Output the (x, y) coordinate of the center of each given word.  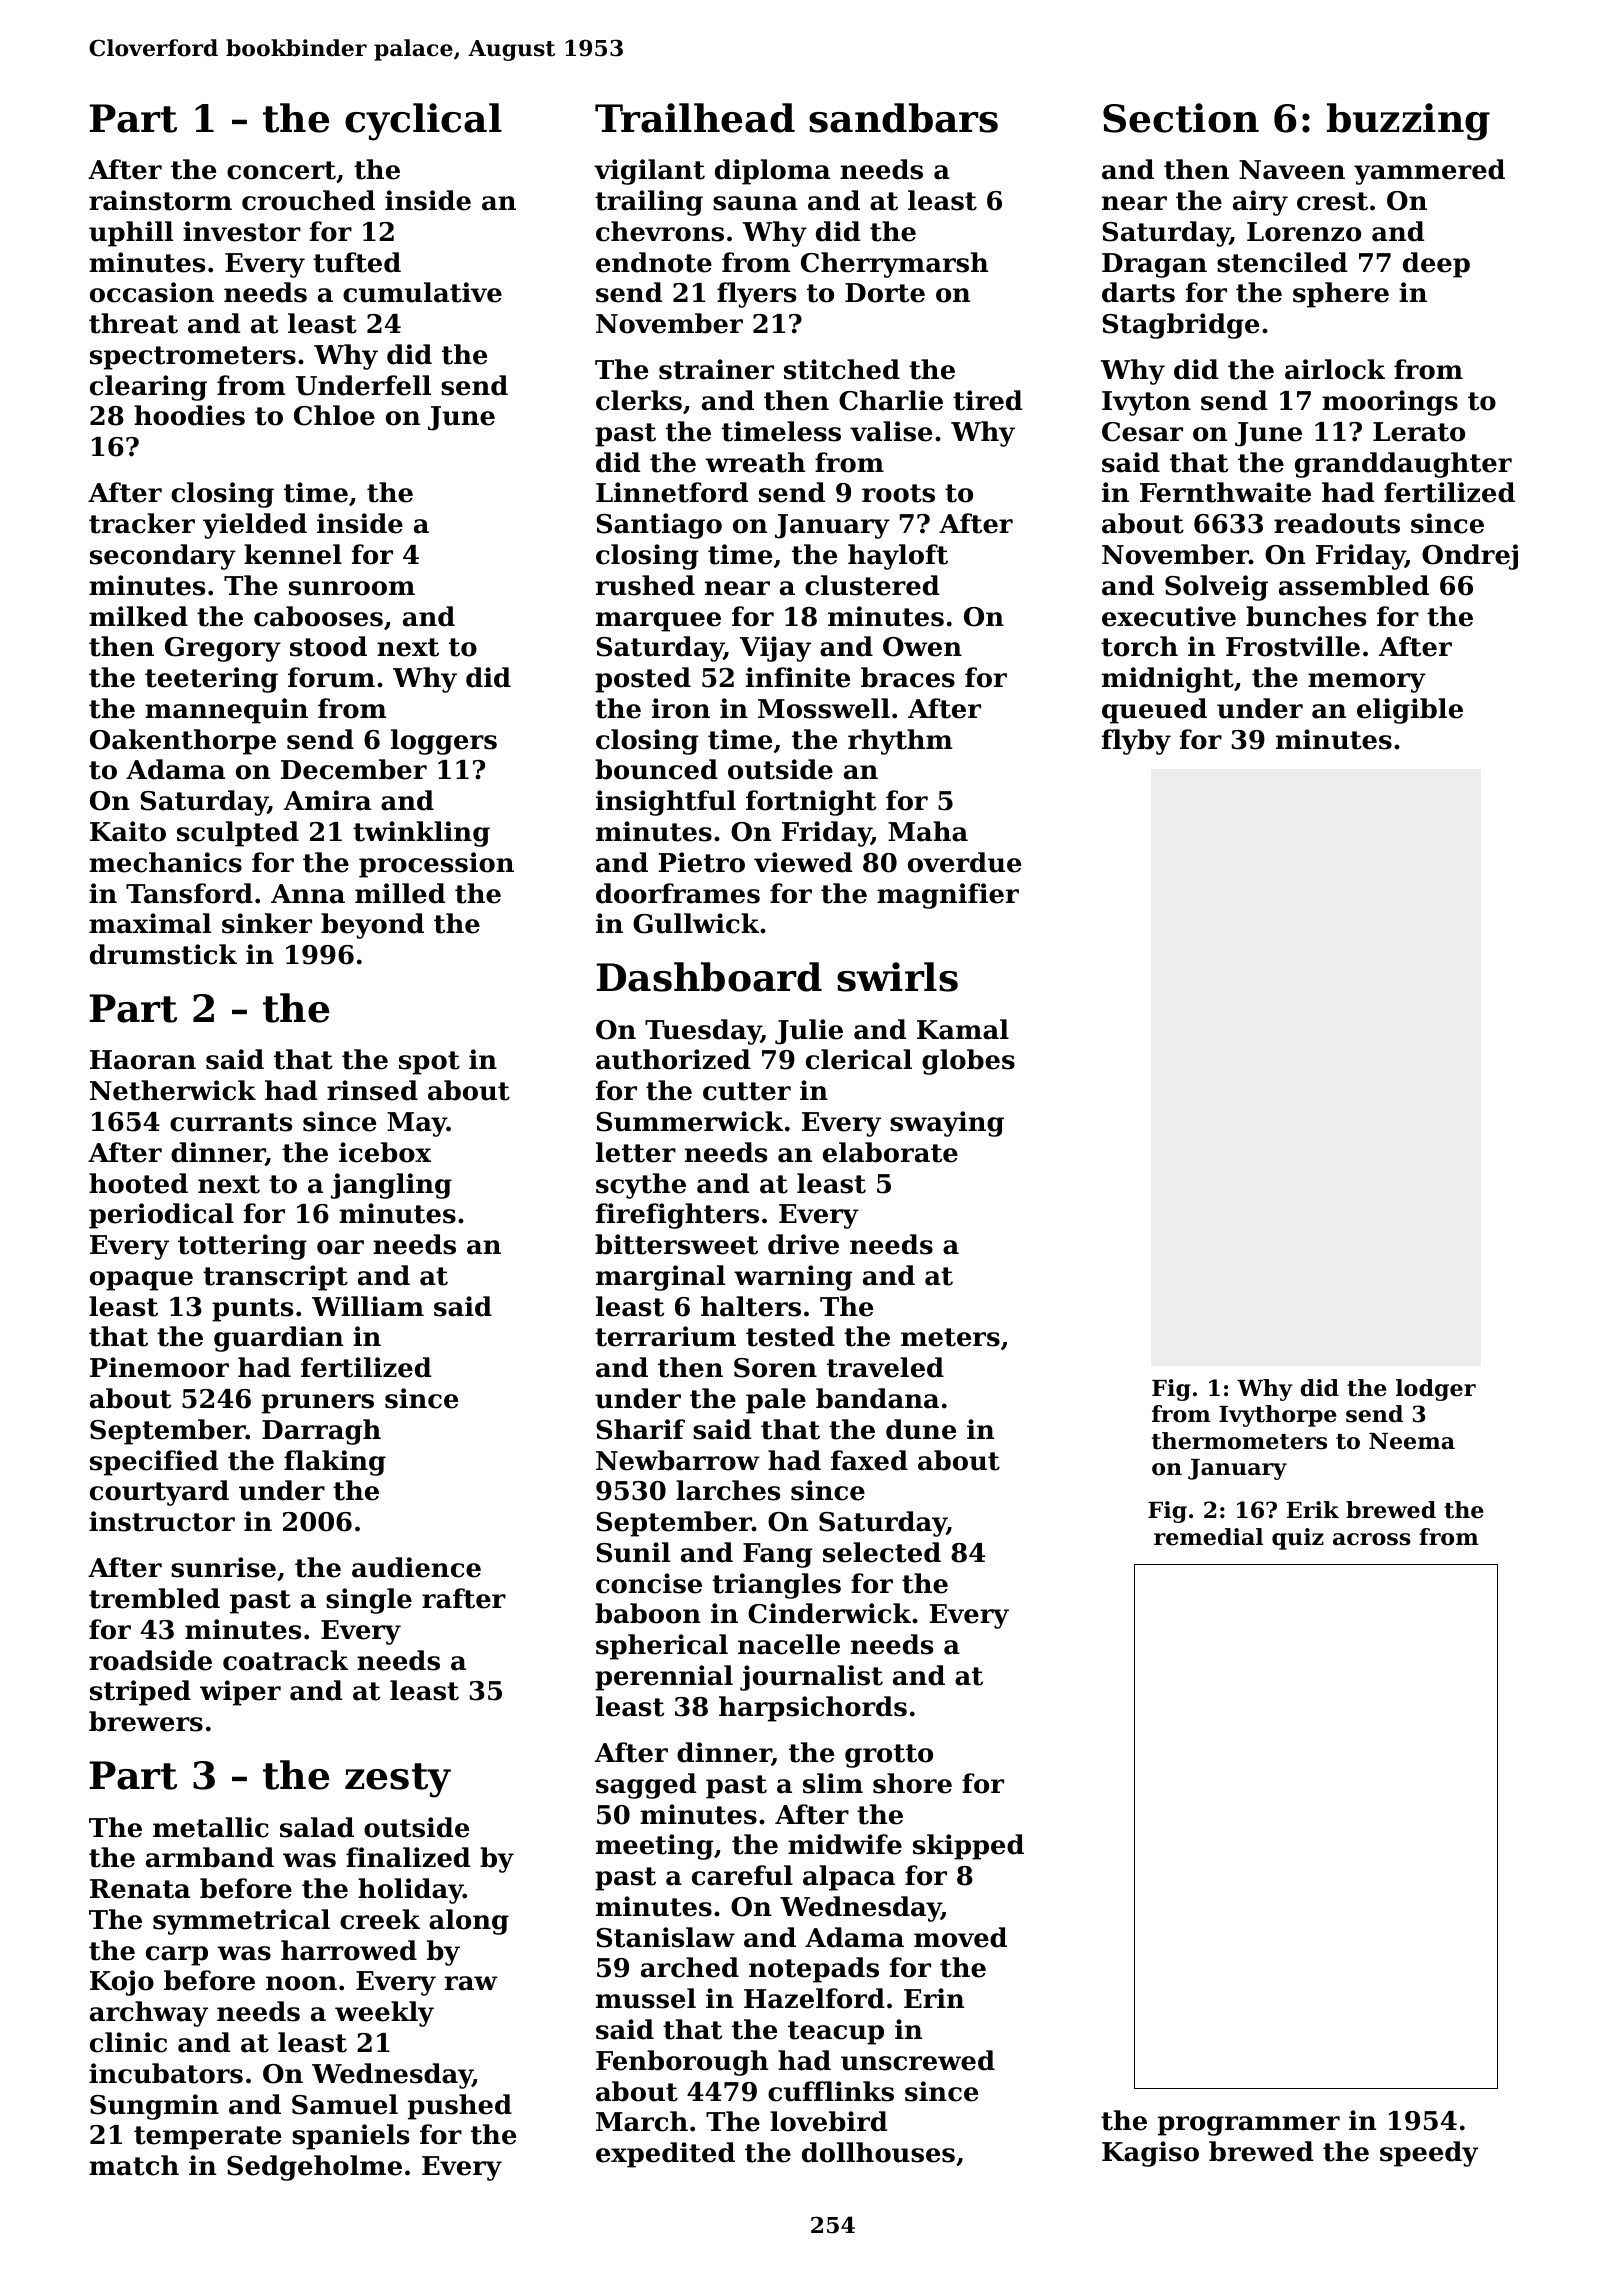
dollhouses (878, 2152)
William (368, 1306)
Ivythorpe (1278, 1416)
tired (987, 400)
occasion (152, 292)
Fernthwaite (1225, 492)
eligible (1410, 711)
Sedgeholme (314, 2168)
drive (803, 1244)
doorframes (678, 893)
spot (429, 1063)
